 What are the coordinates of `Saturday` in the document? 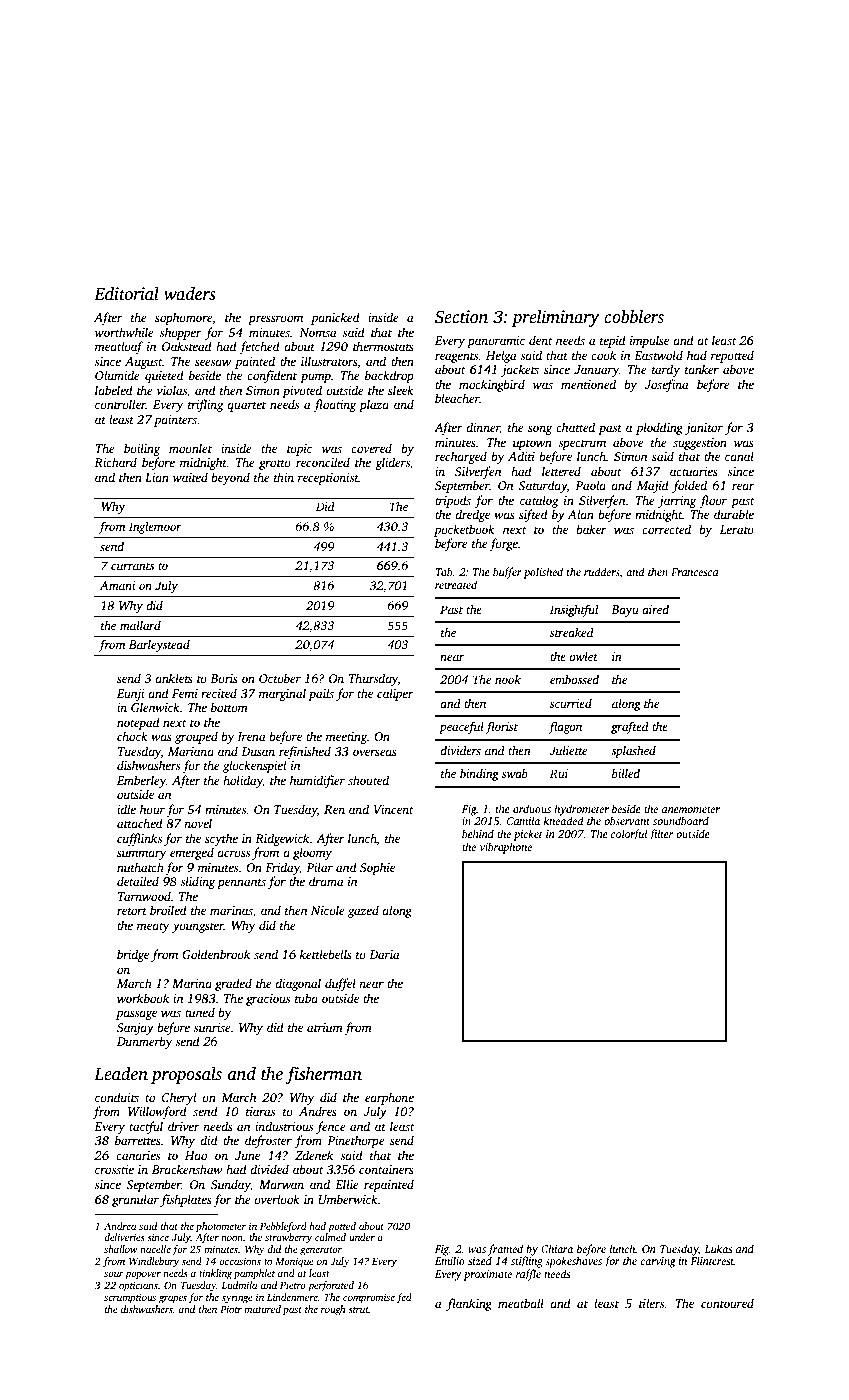 It's located at (542, 486).
